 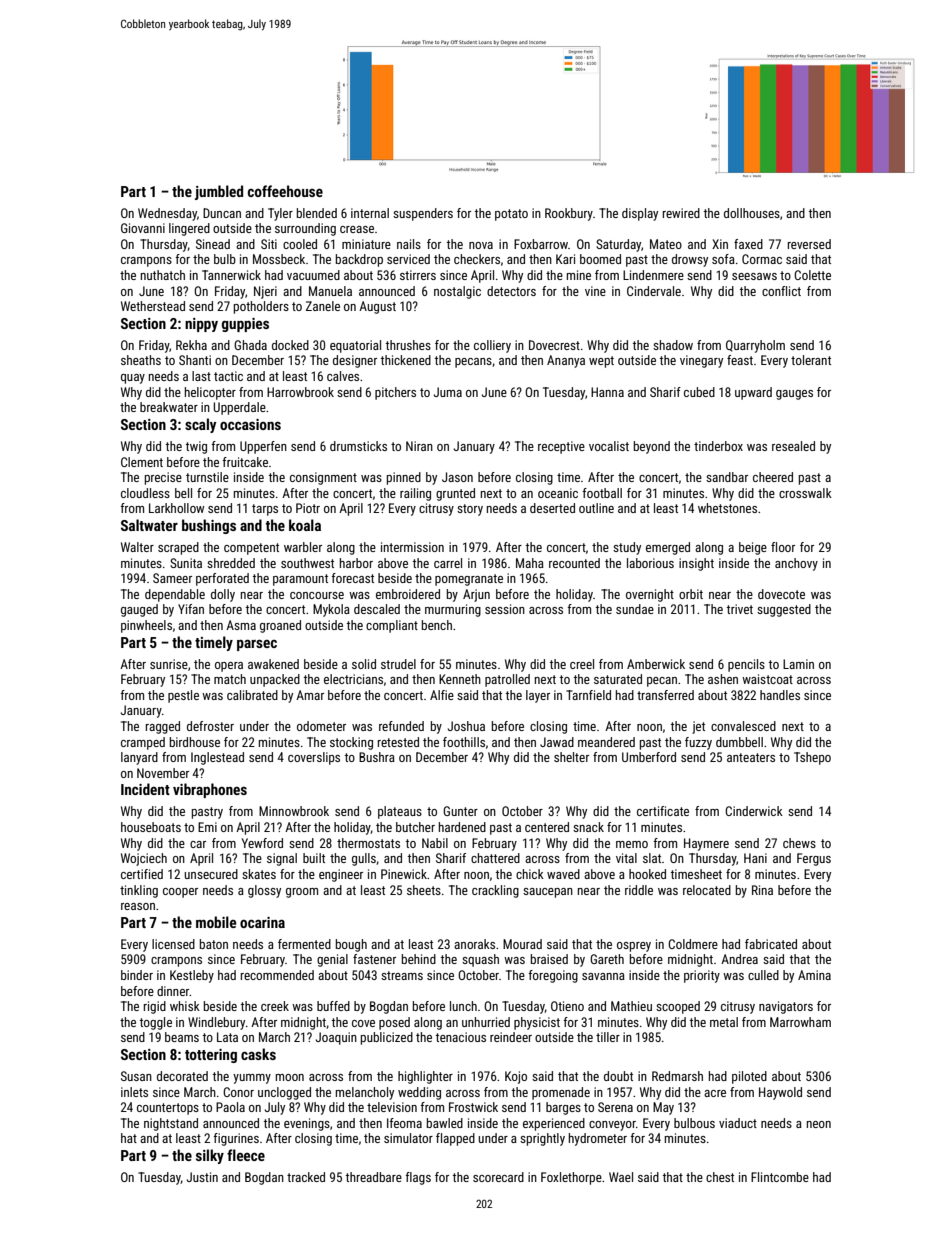 I want to click on Justin, so click(x=202, y=1177).
